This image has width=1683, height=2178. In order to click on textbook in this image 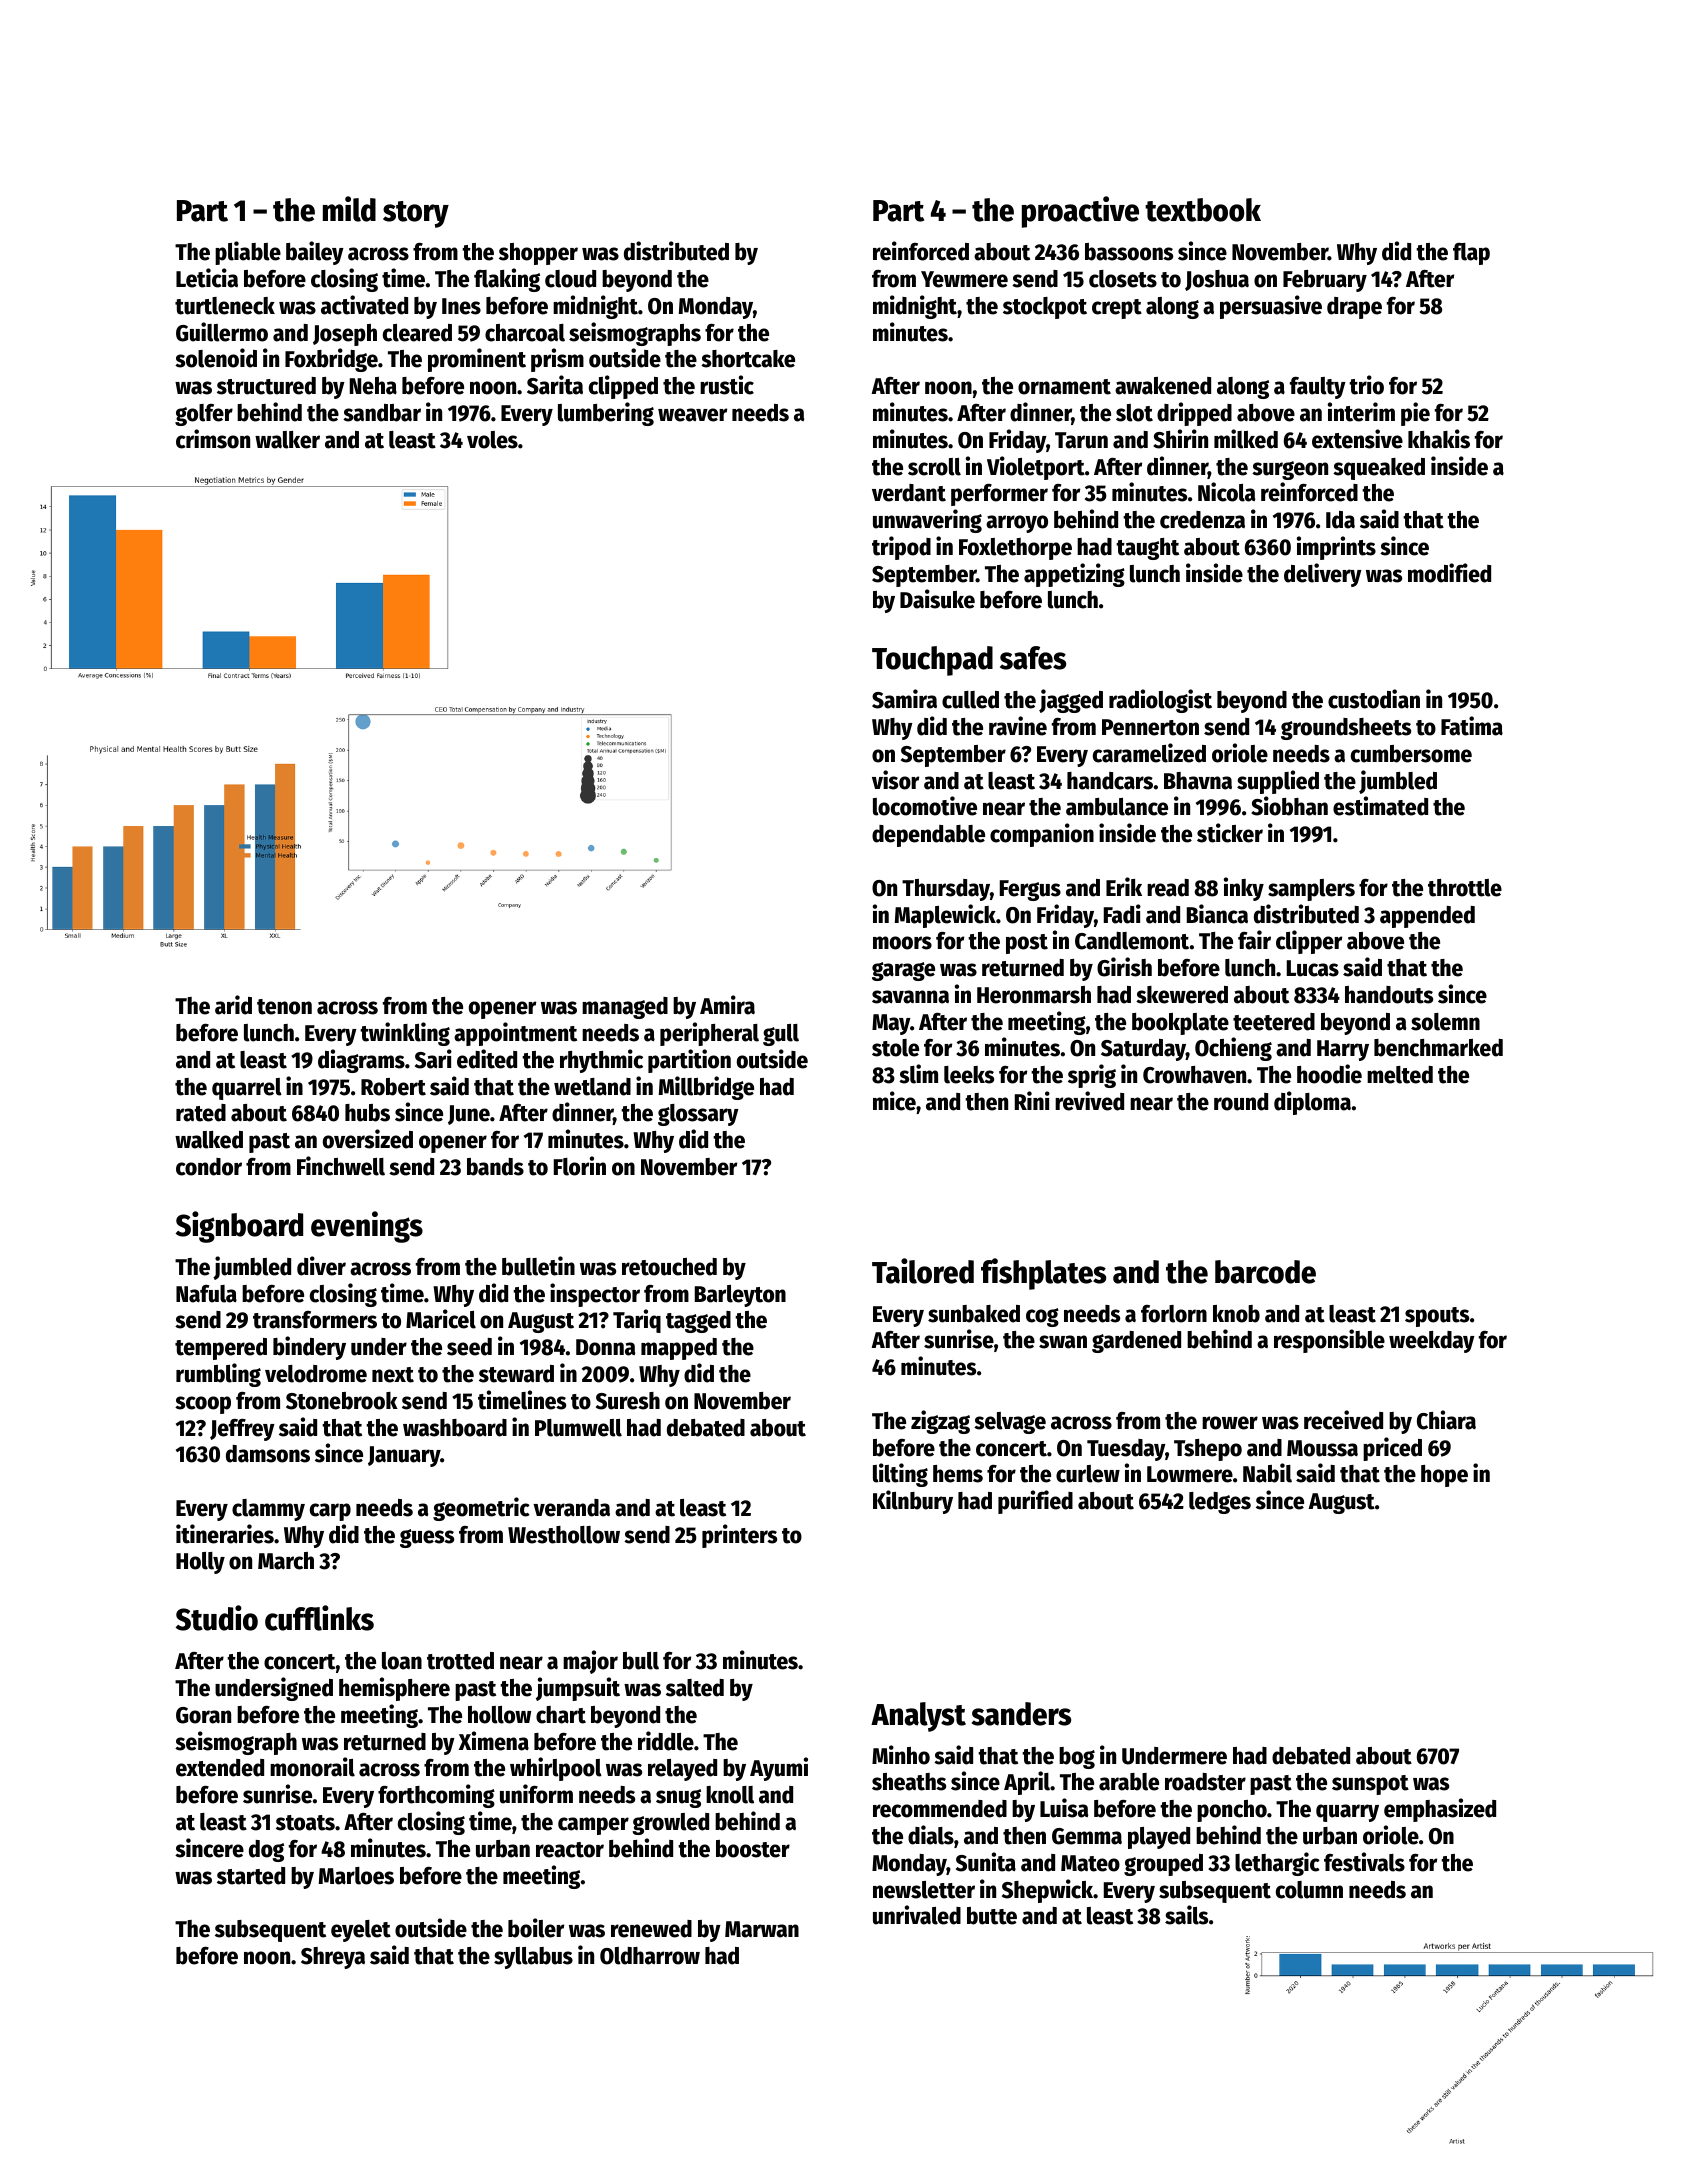, I will do `click(1203, 210)`.
